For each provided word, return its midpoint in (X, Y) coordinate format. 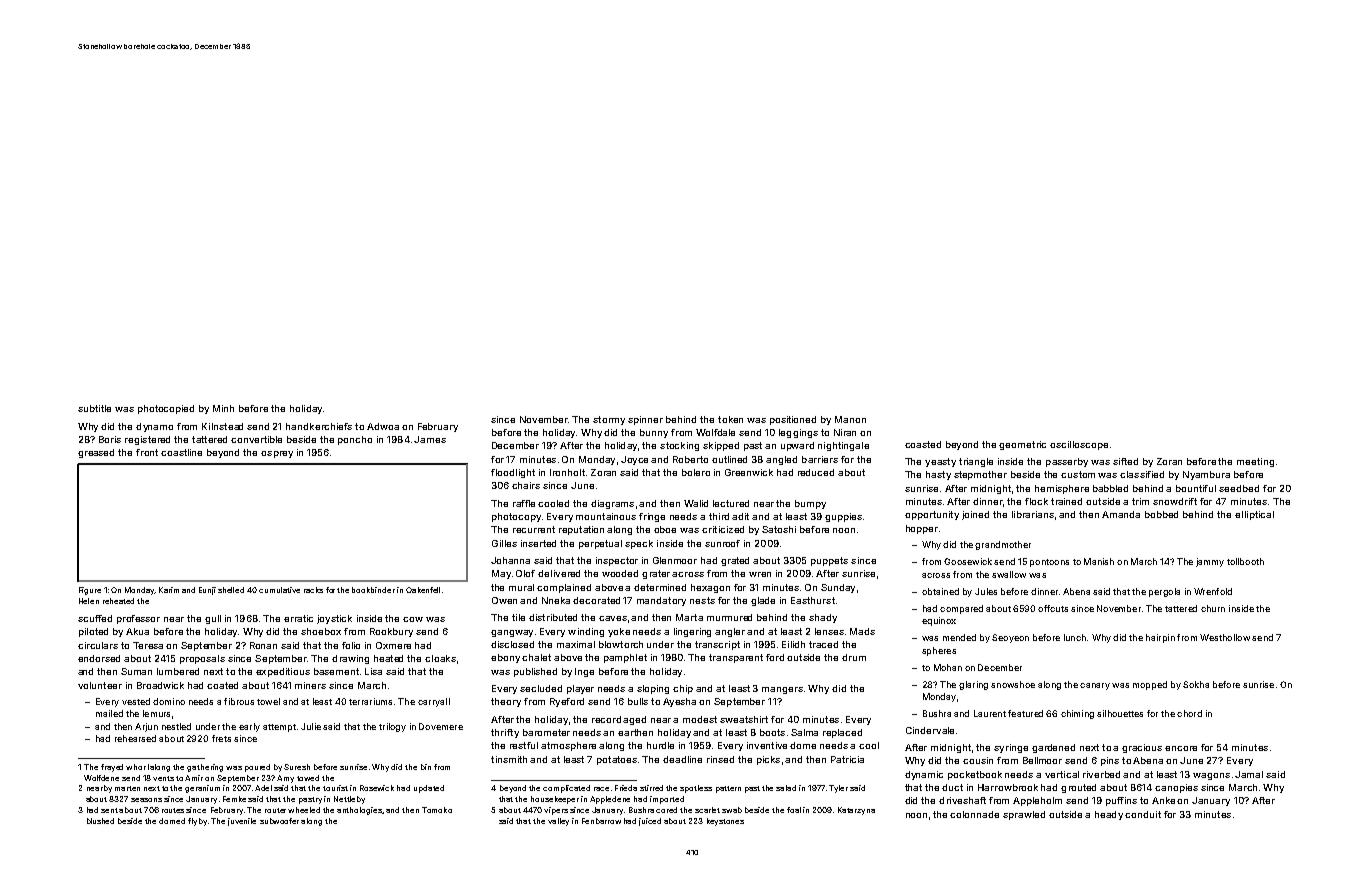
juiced (650, 822)
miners (310, 685)
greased (96, 453)
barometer (546, 732)
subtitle (94, 408)
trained (1066, 501)
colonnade (974, 814)
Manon (850, 419)
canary (1095, 686)
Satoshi (779, 529)
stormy (609, 420)
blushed (100, 821)
